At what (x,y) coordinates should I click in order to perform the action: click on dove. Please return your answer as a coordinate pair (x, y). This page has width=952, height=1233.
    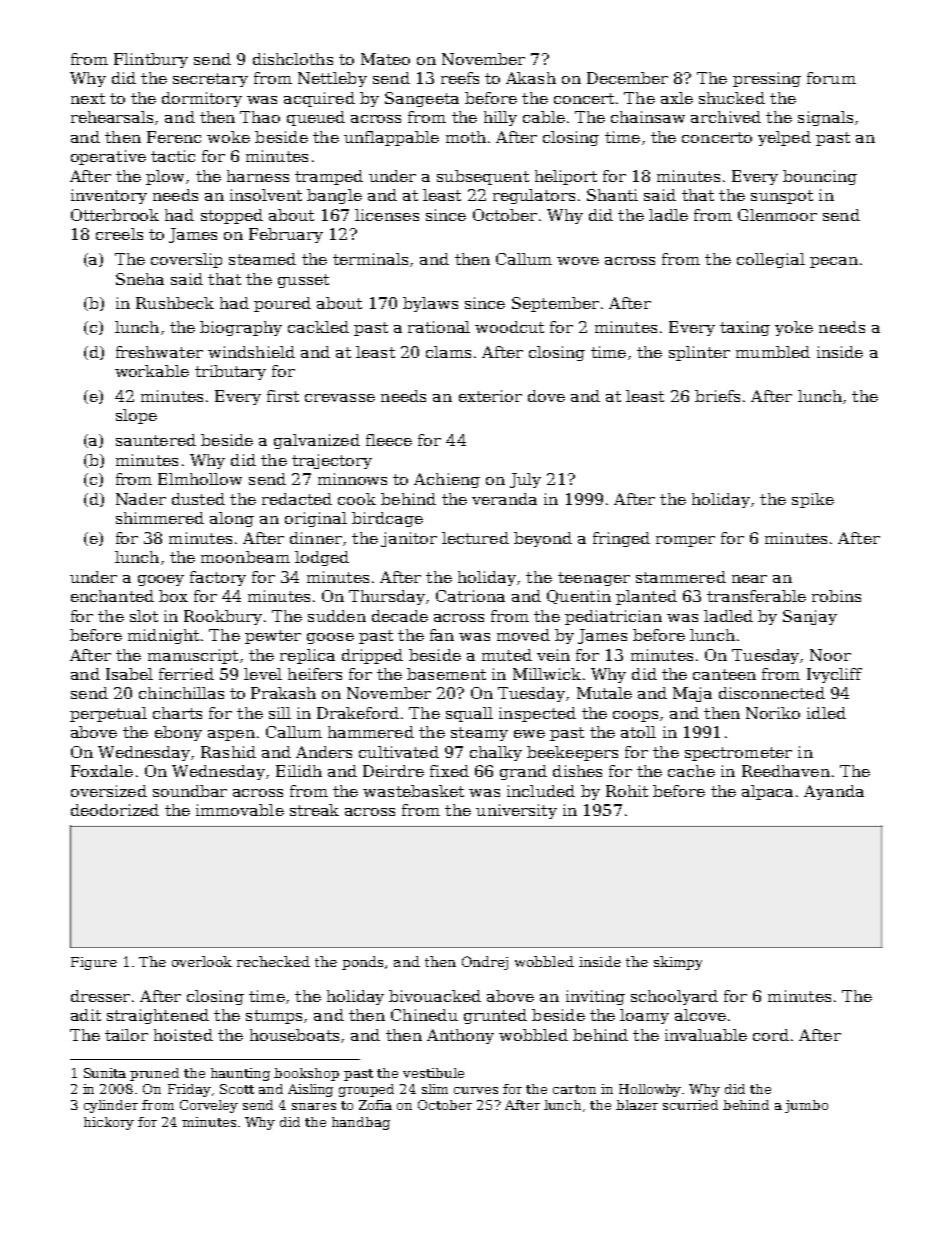
    Looking at the image, I should click on (546, 396).
